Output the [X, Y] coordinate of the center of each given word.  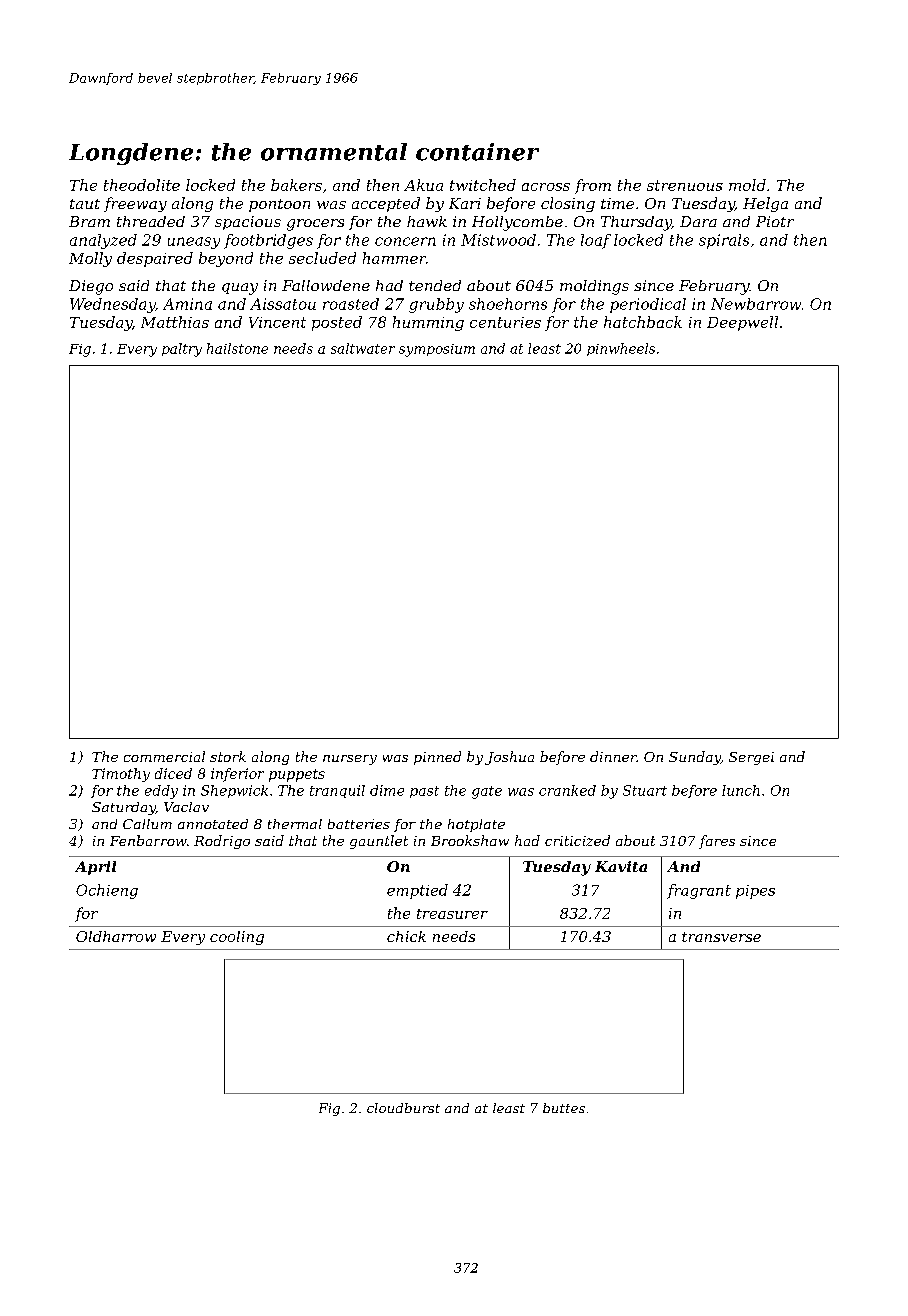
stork [228, 756]
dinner [613, 756]
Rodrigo [222, 842]
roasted [351, 304]
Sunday [695, 758]
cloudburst [403, 1108]
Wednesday [112, 305]
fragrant [699, 891]
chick [406, 936]
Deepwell [742, 323]
